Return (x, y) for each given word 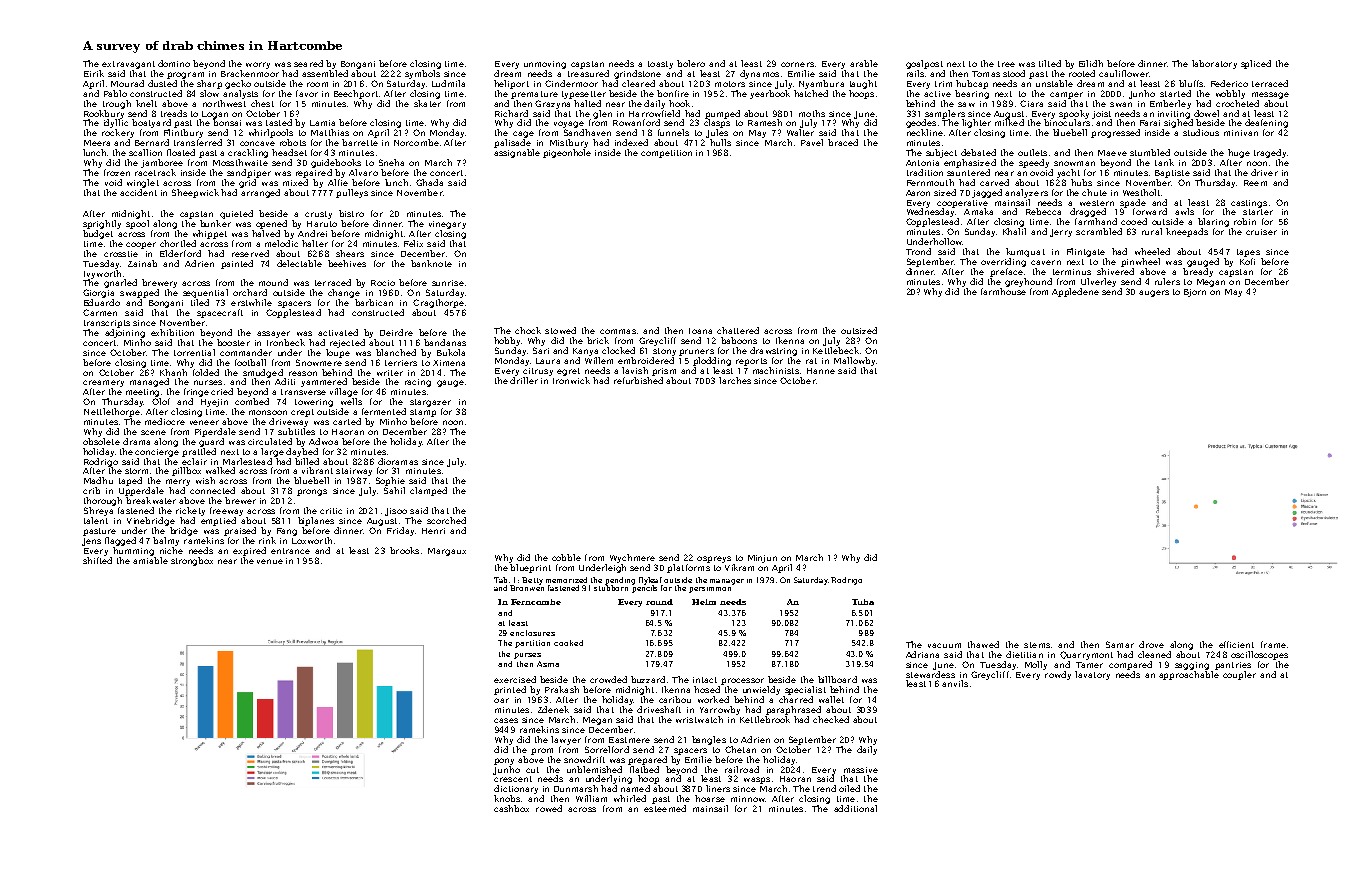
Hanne (821, 371)
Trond (918, 251)
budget (98, 234)
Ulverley (1098, 282)
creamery (103, 383)
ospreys (714, 559)
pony (504, 761)
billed (307, 461)
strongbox (192, 561)
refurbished (638, 380)
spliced (1256, 64)
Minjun (762, 559)
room (317, 84)
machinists (776, 370)
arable (864, 63)
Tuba (863, 602)
